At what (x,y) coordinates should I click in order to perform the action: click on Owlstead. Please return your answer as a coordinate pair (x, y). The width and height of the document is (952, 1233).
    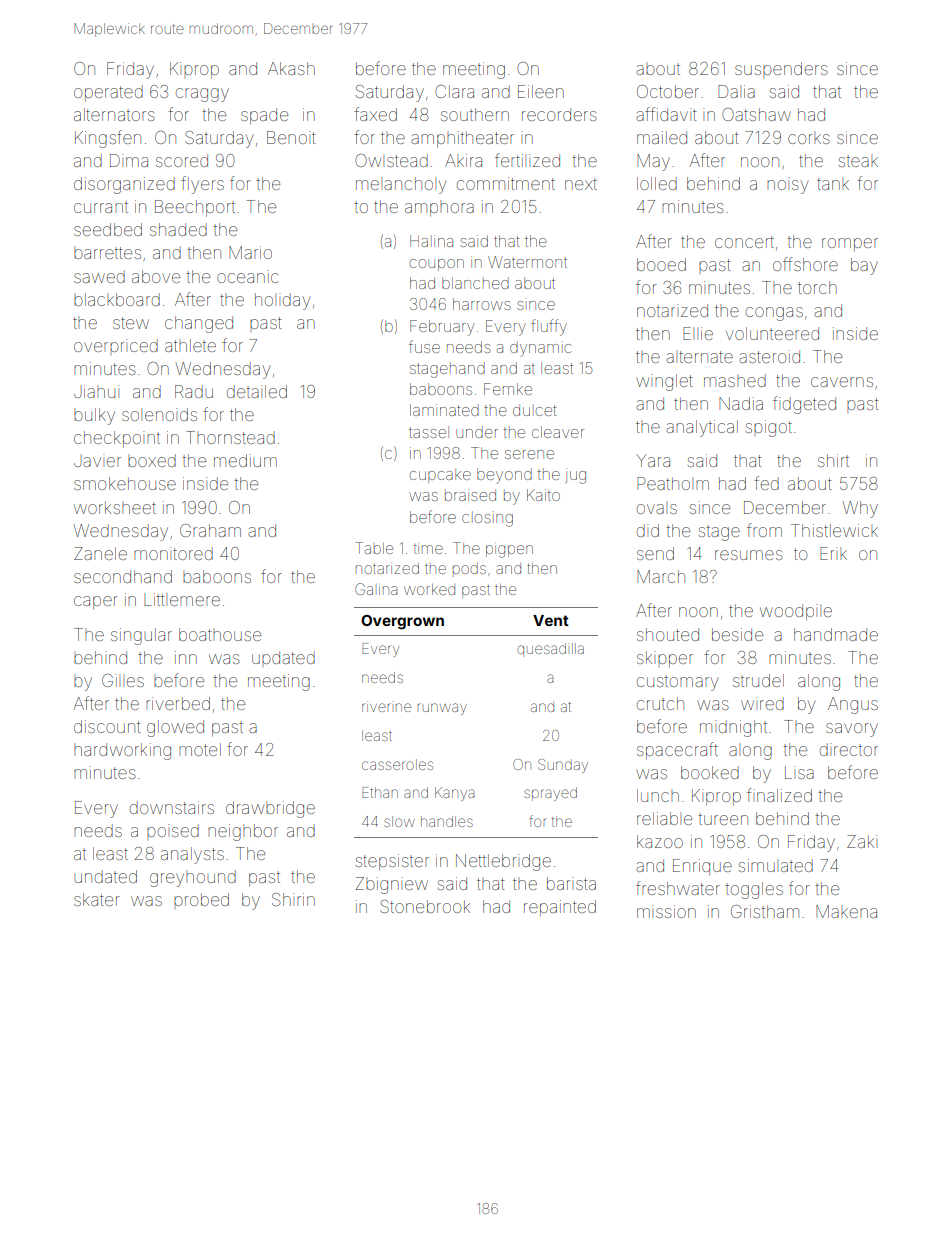
    Looking at the image, I should click on (391, 160).
